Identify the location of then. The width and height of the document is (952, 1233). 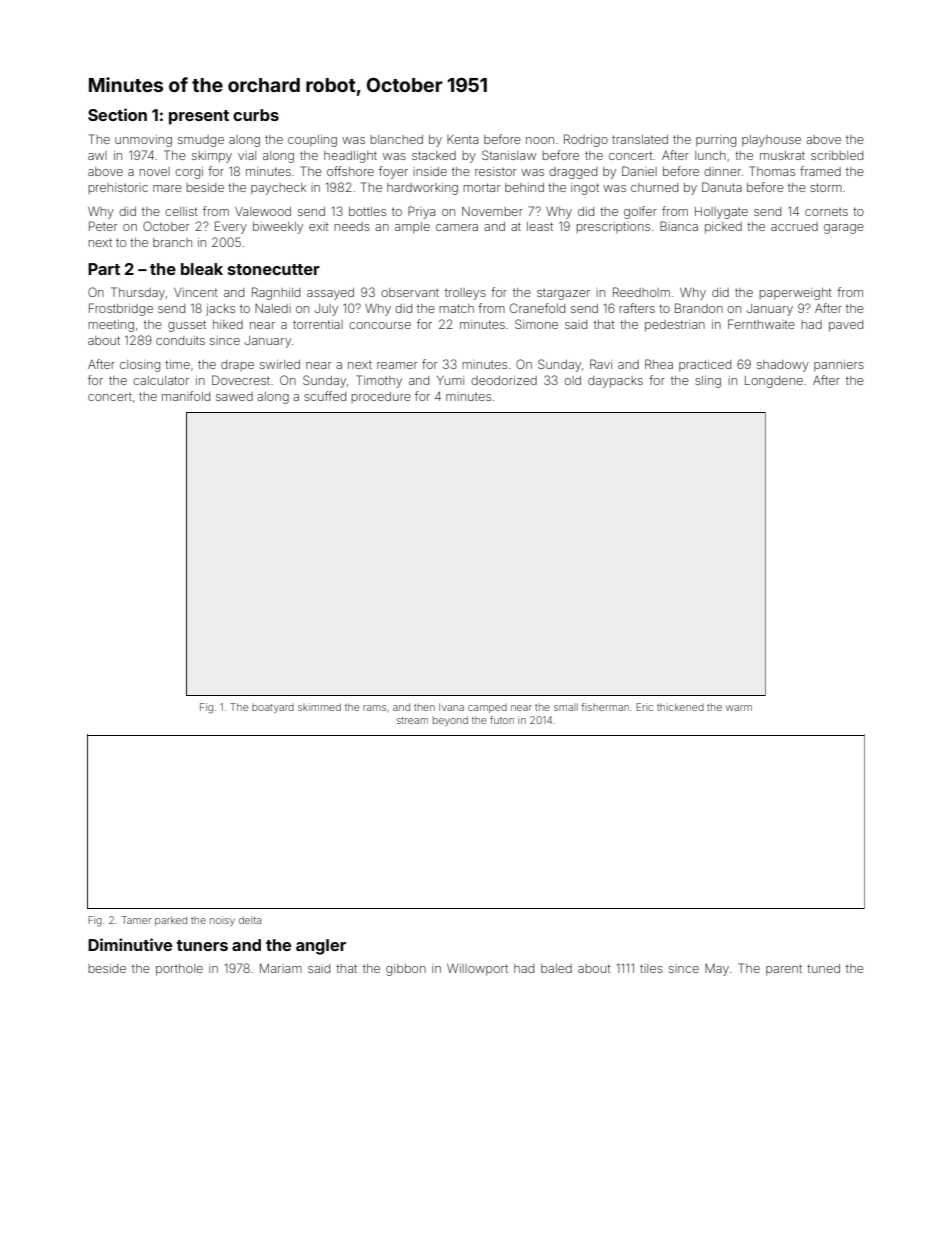
(424, 707).
